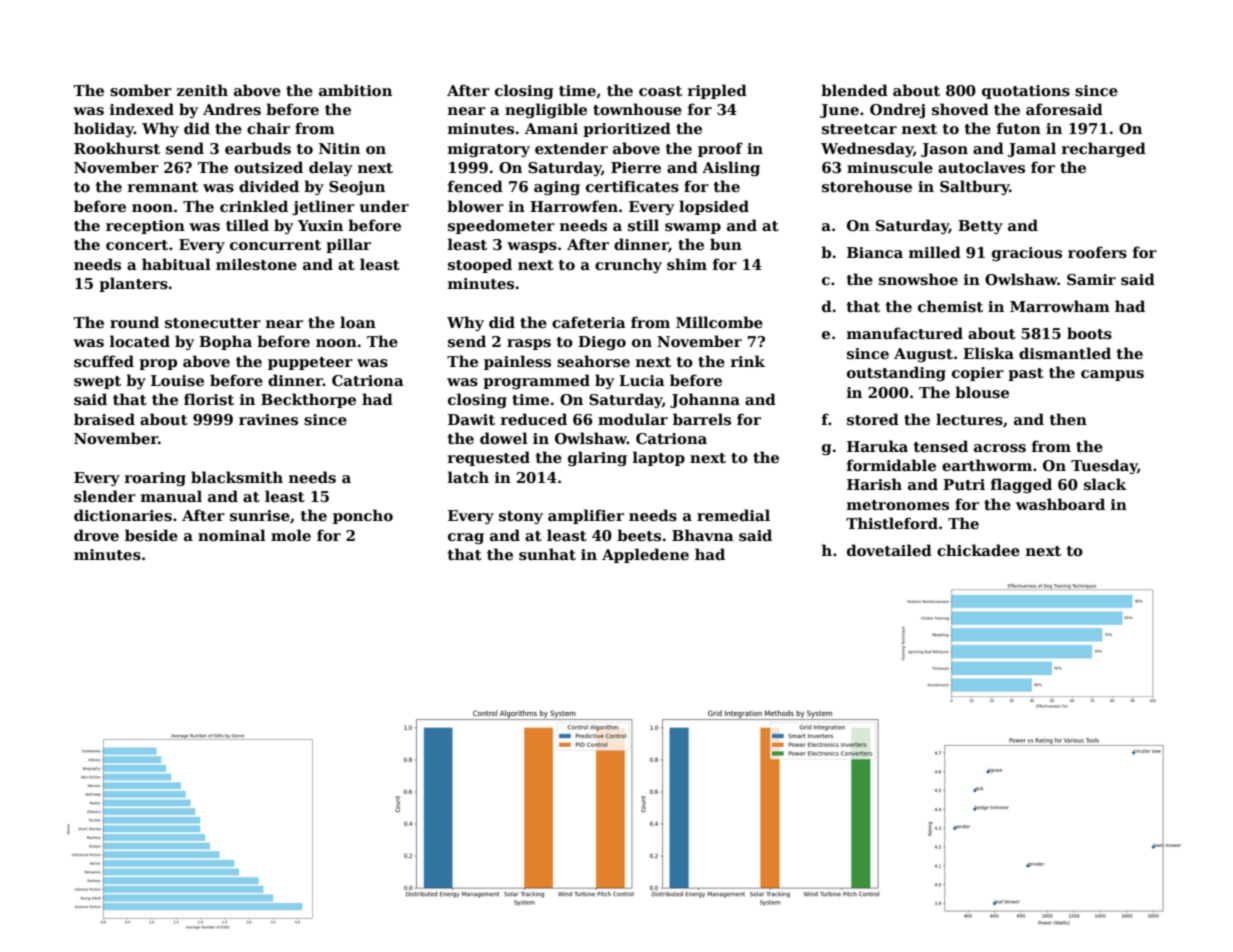 Image resolution: width=1233 pixels, height=952 pixels. What do you see at coordinates (693, 228) in the page?
I see `swamp` at bounding box center [693, 228].
